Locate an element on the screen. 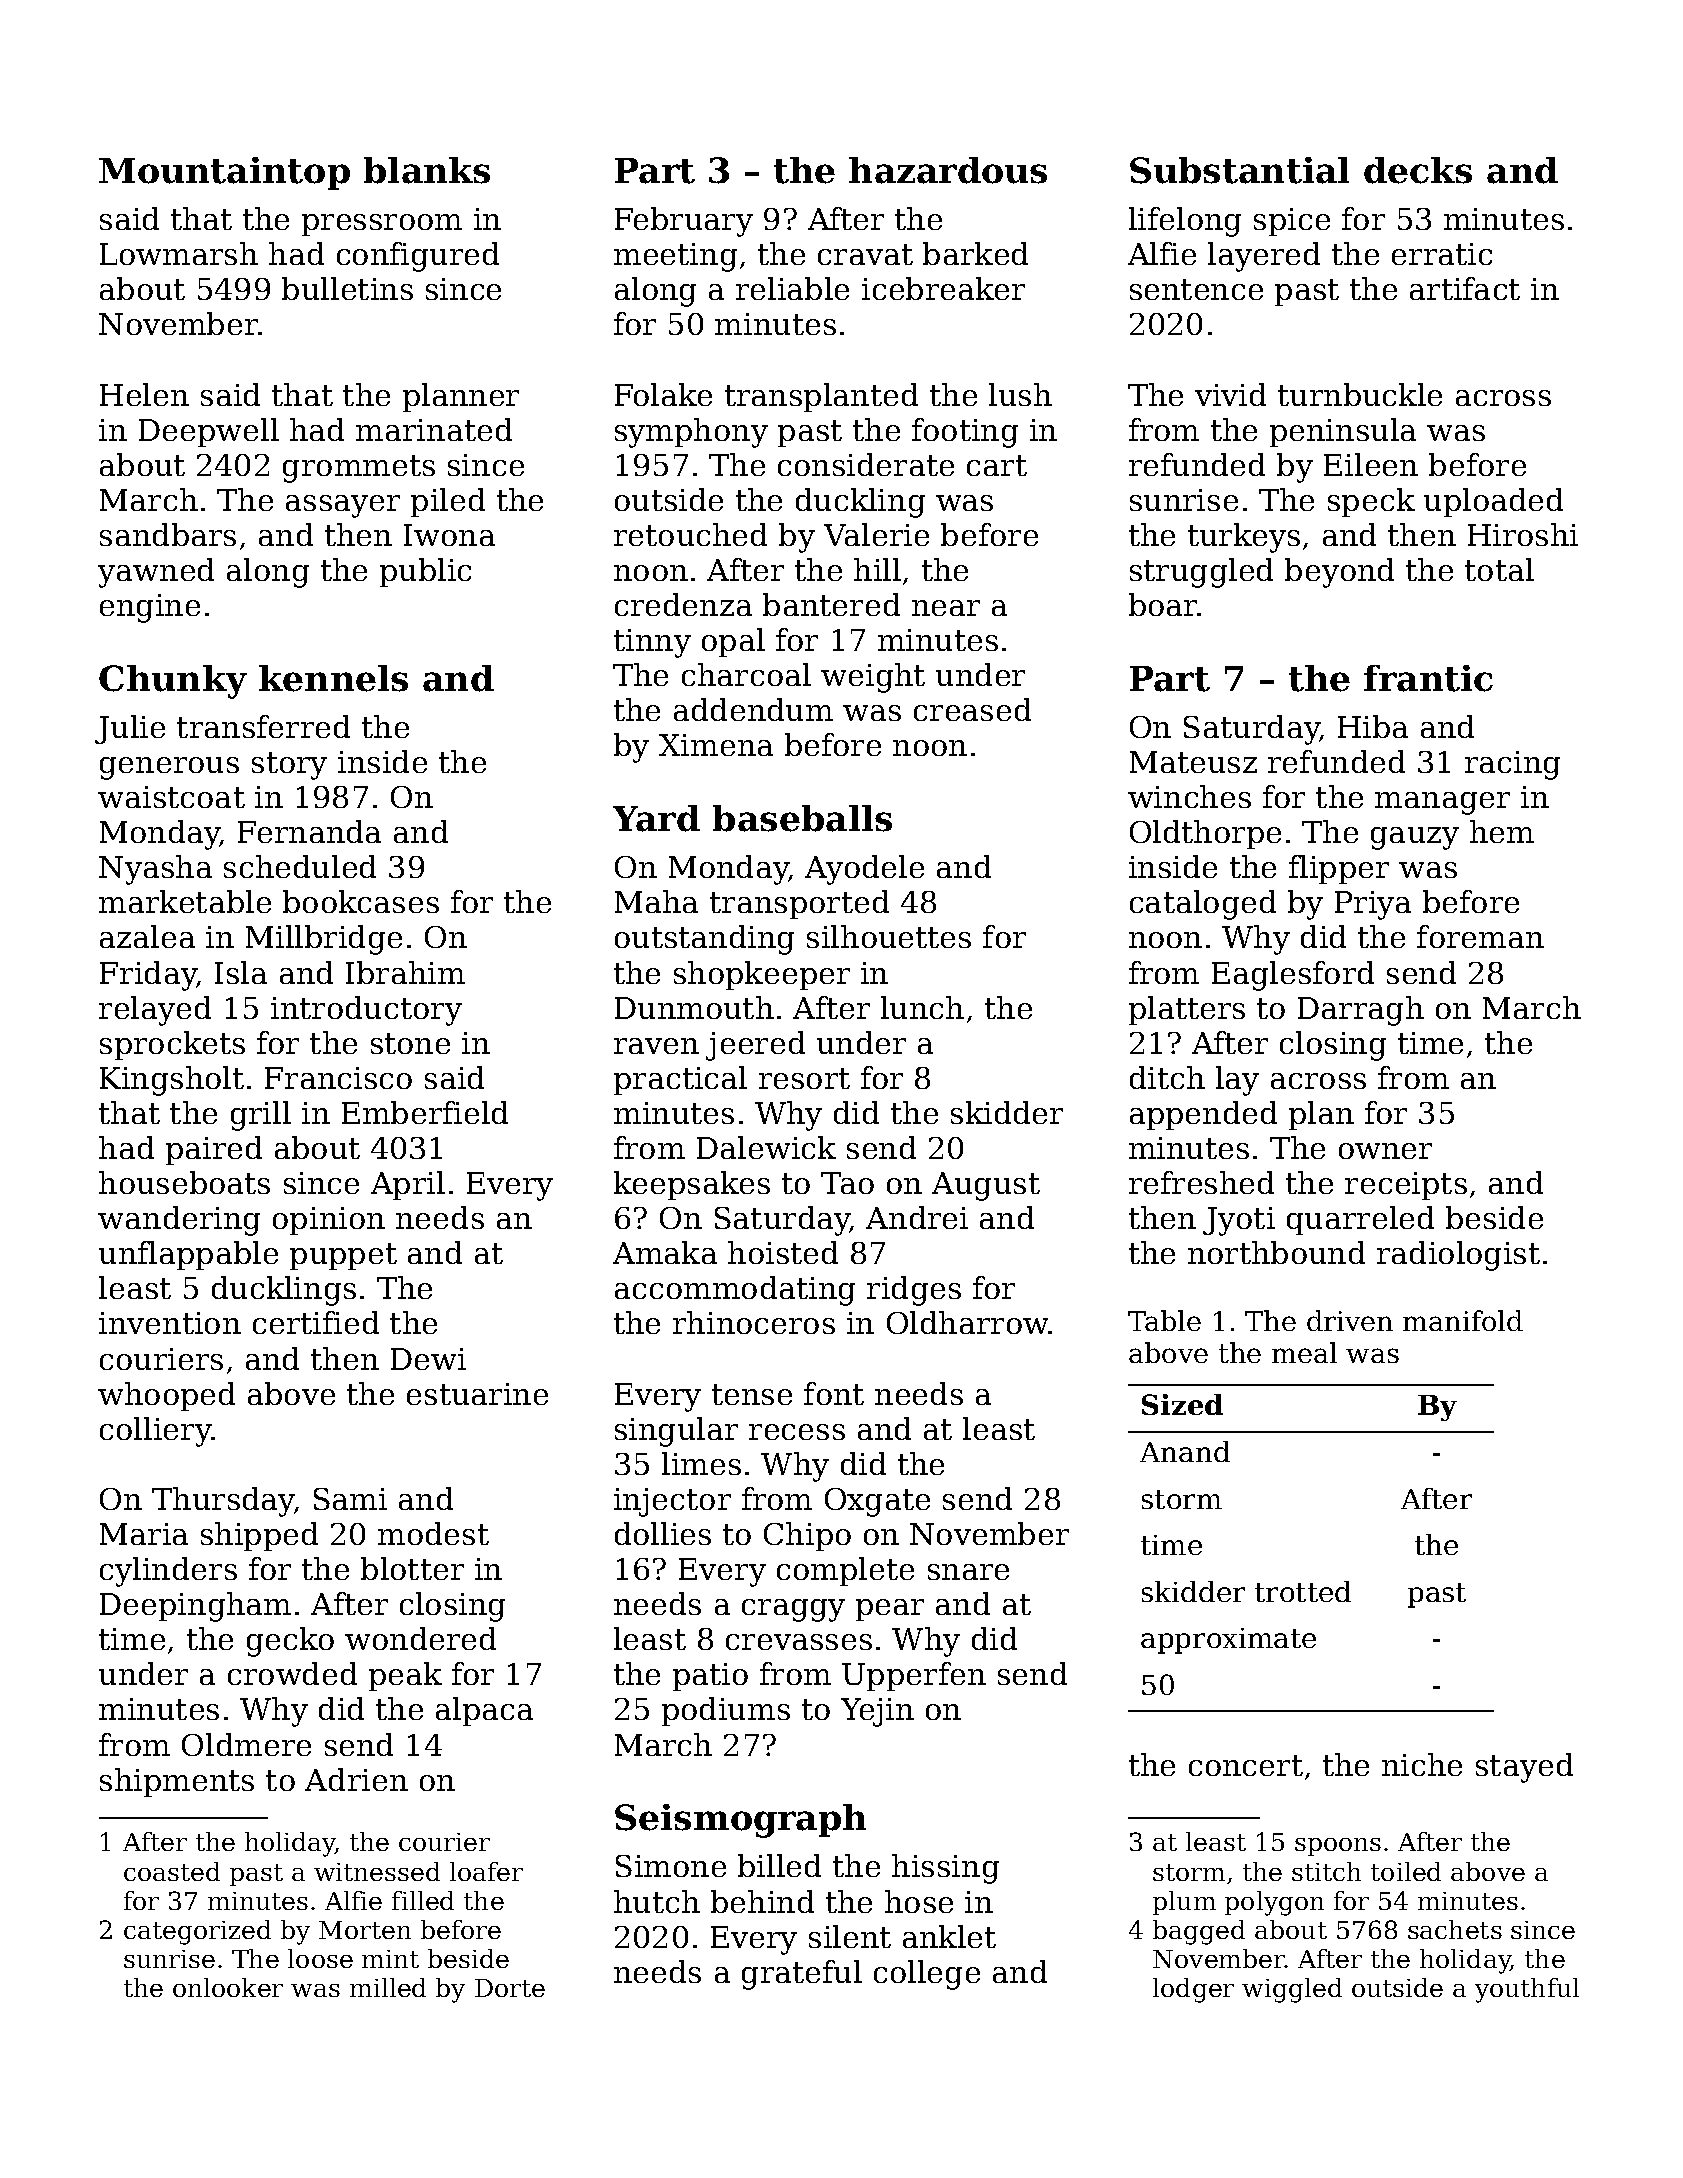 The height and width of the screenshot is (2178, 1683). wiggled is located at coordinates (1292, 1990).
